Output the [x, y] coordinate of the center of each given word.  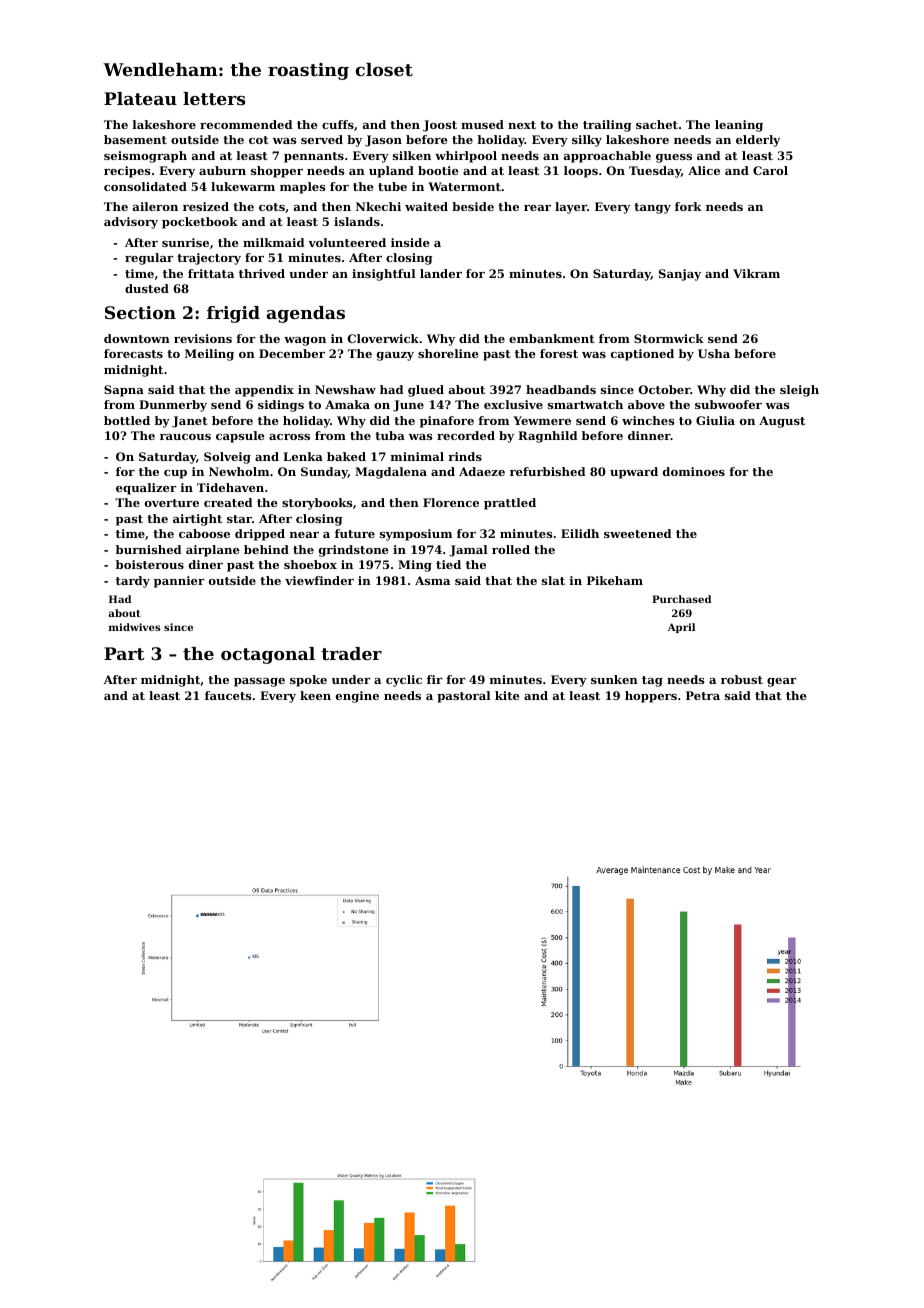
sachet [657, 124]
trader [351, 653]
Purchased [681, 599]
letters [214, 98]
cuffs [338, 124]
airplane [213, 551]
